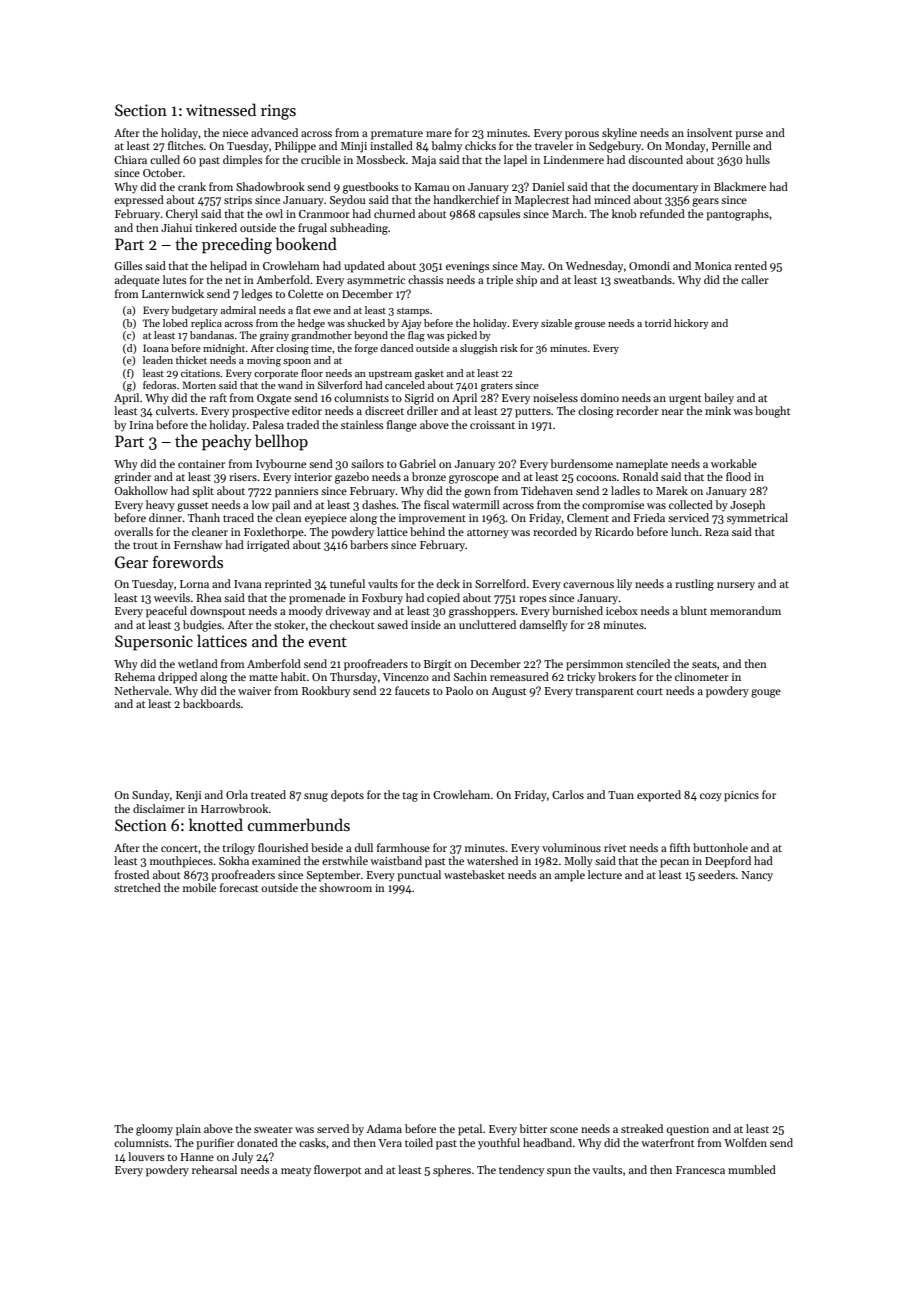  I want to click on chicks, so click(480, 145).
